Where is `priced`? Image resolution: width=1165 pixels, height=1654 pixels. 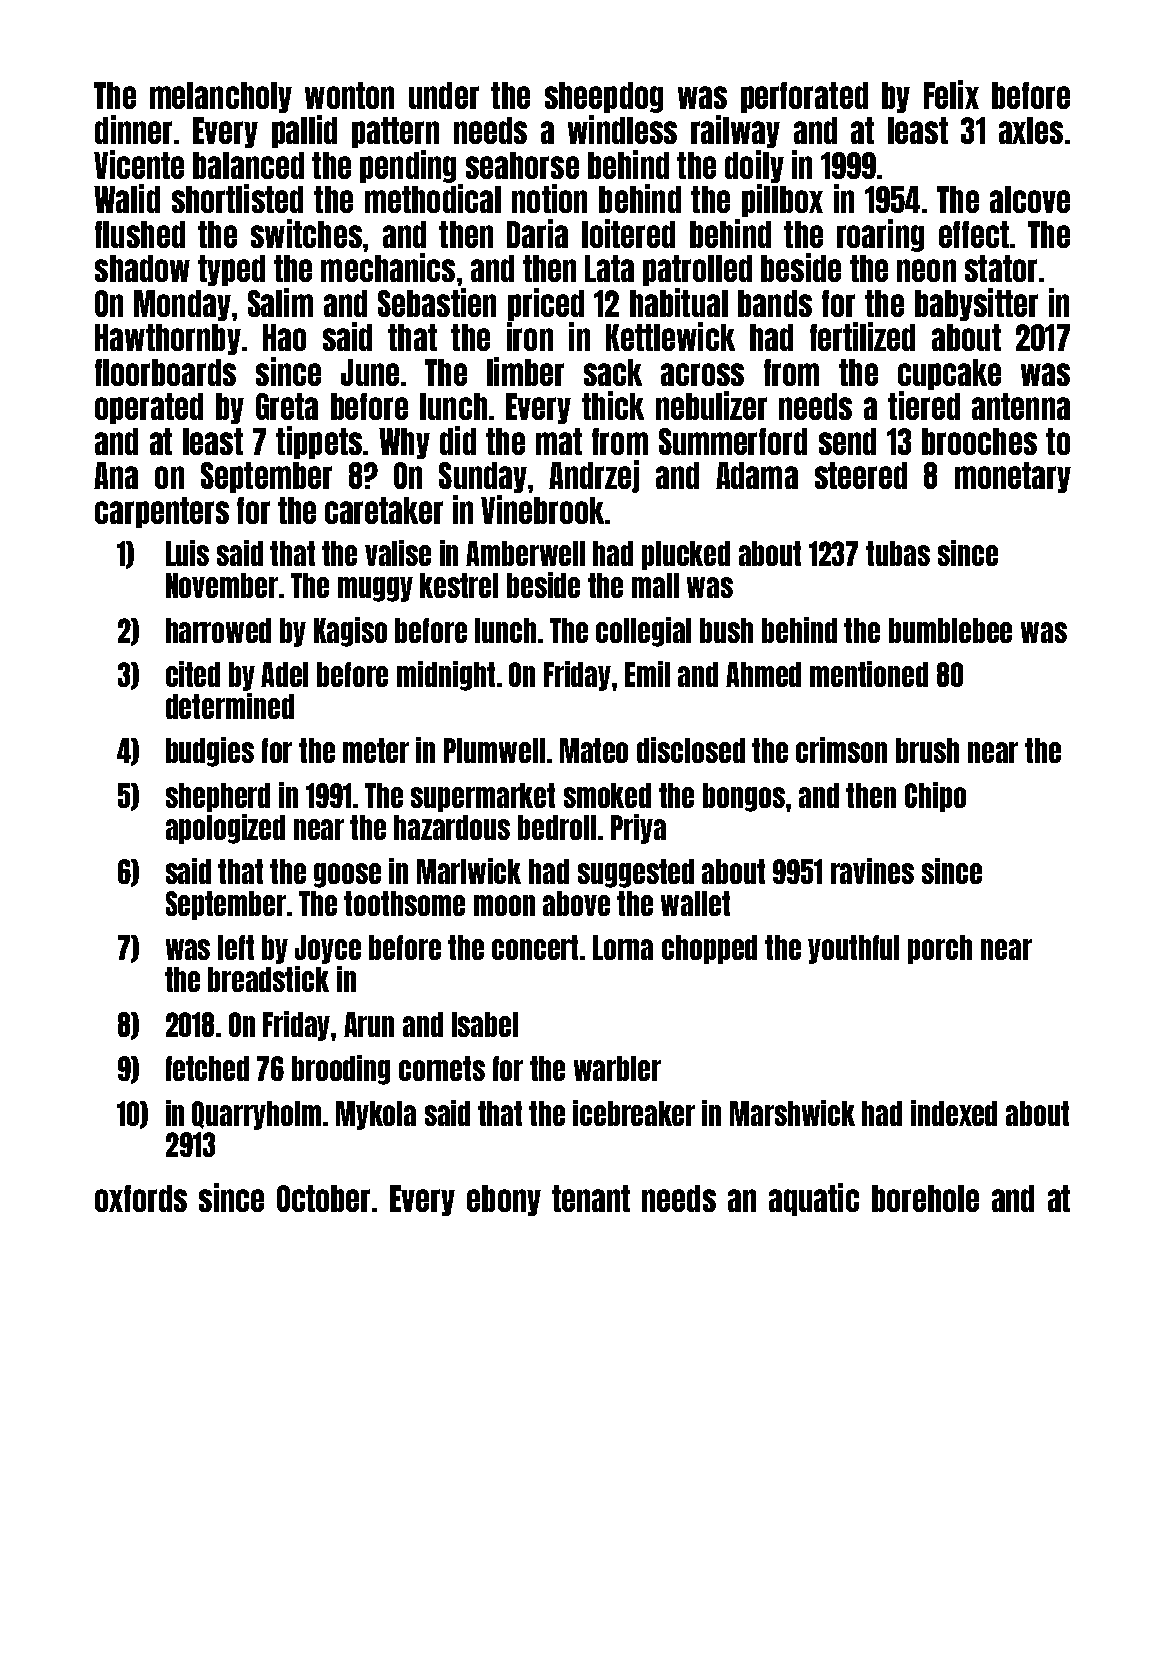
priced is located at coordinates (546, 304).
